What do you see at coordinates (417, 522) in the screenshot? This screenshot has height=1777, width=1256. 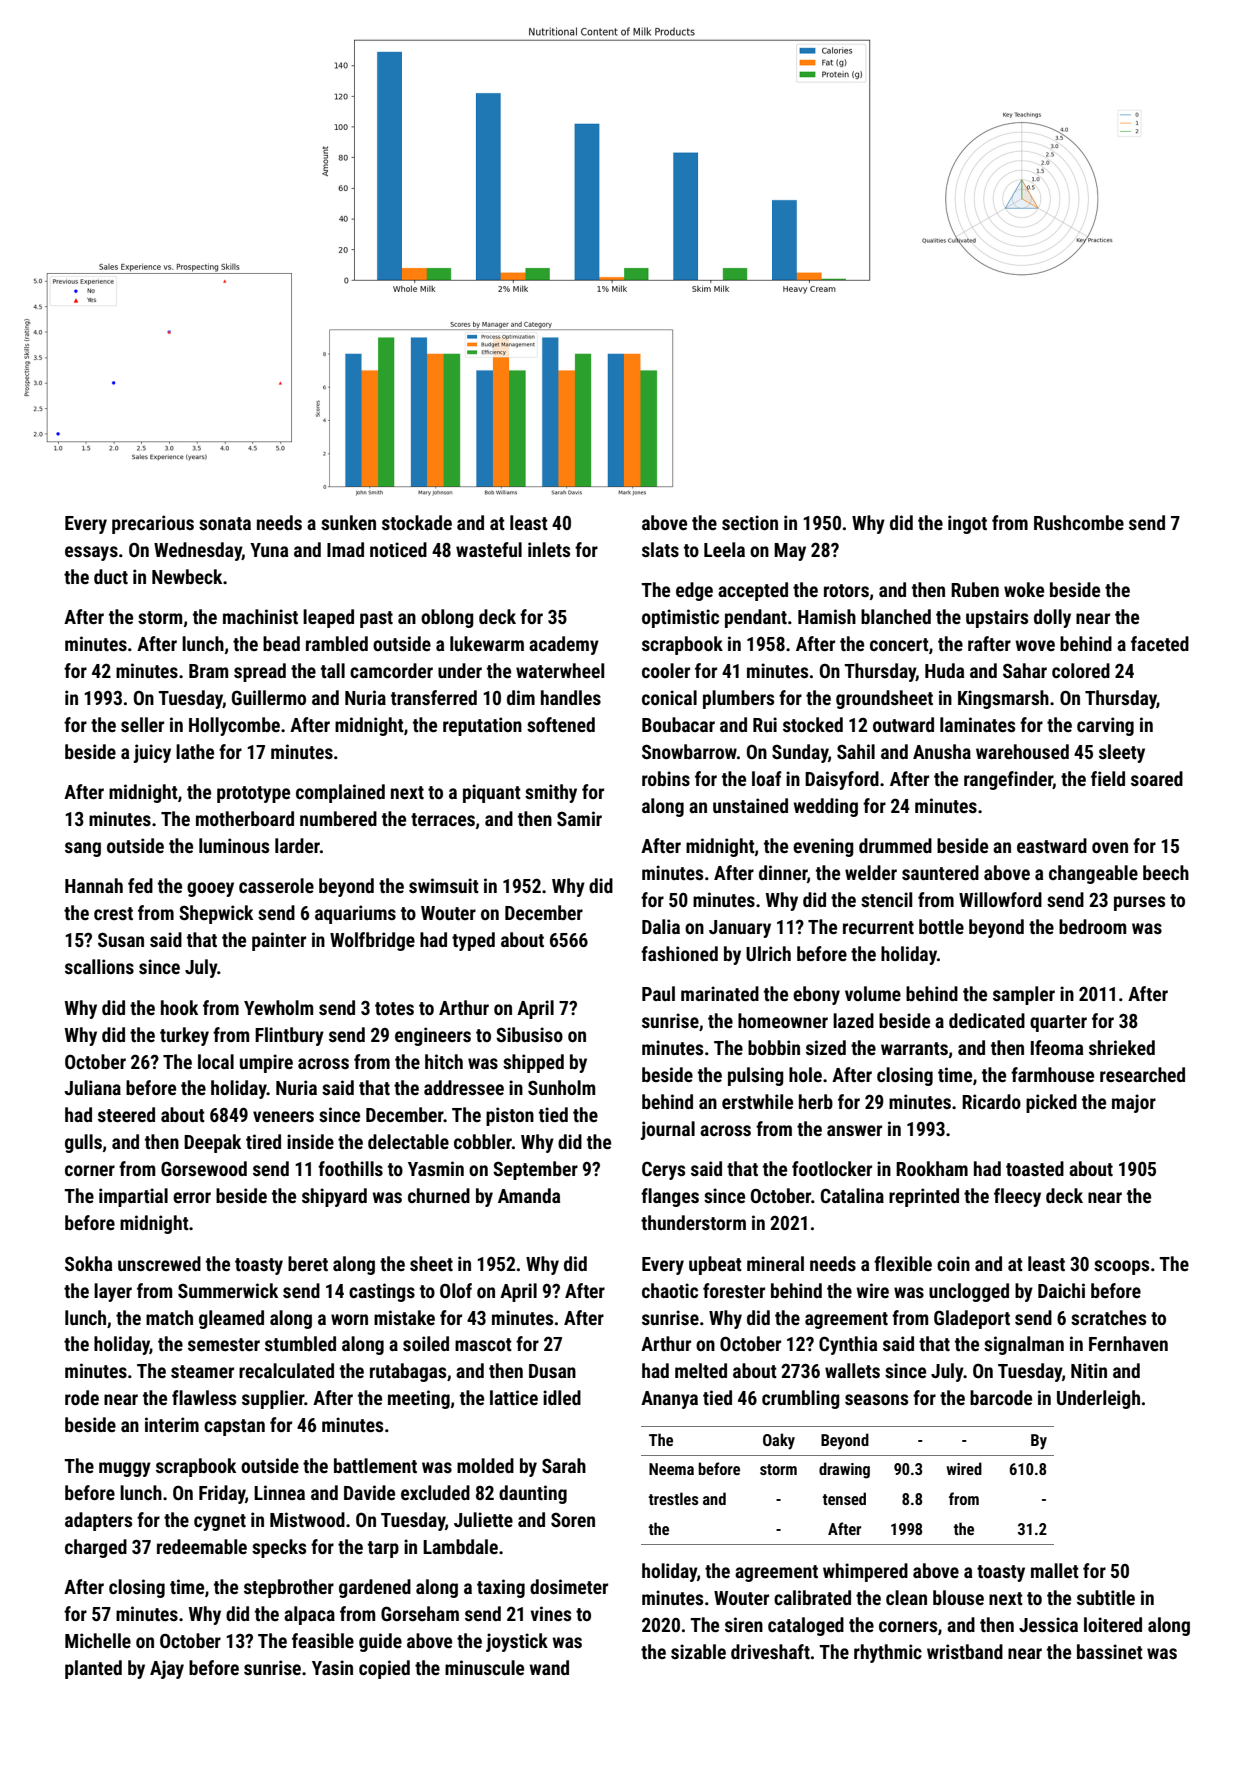 I see `stockade` at bounding box center [417, 522].
